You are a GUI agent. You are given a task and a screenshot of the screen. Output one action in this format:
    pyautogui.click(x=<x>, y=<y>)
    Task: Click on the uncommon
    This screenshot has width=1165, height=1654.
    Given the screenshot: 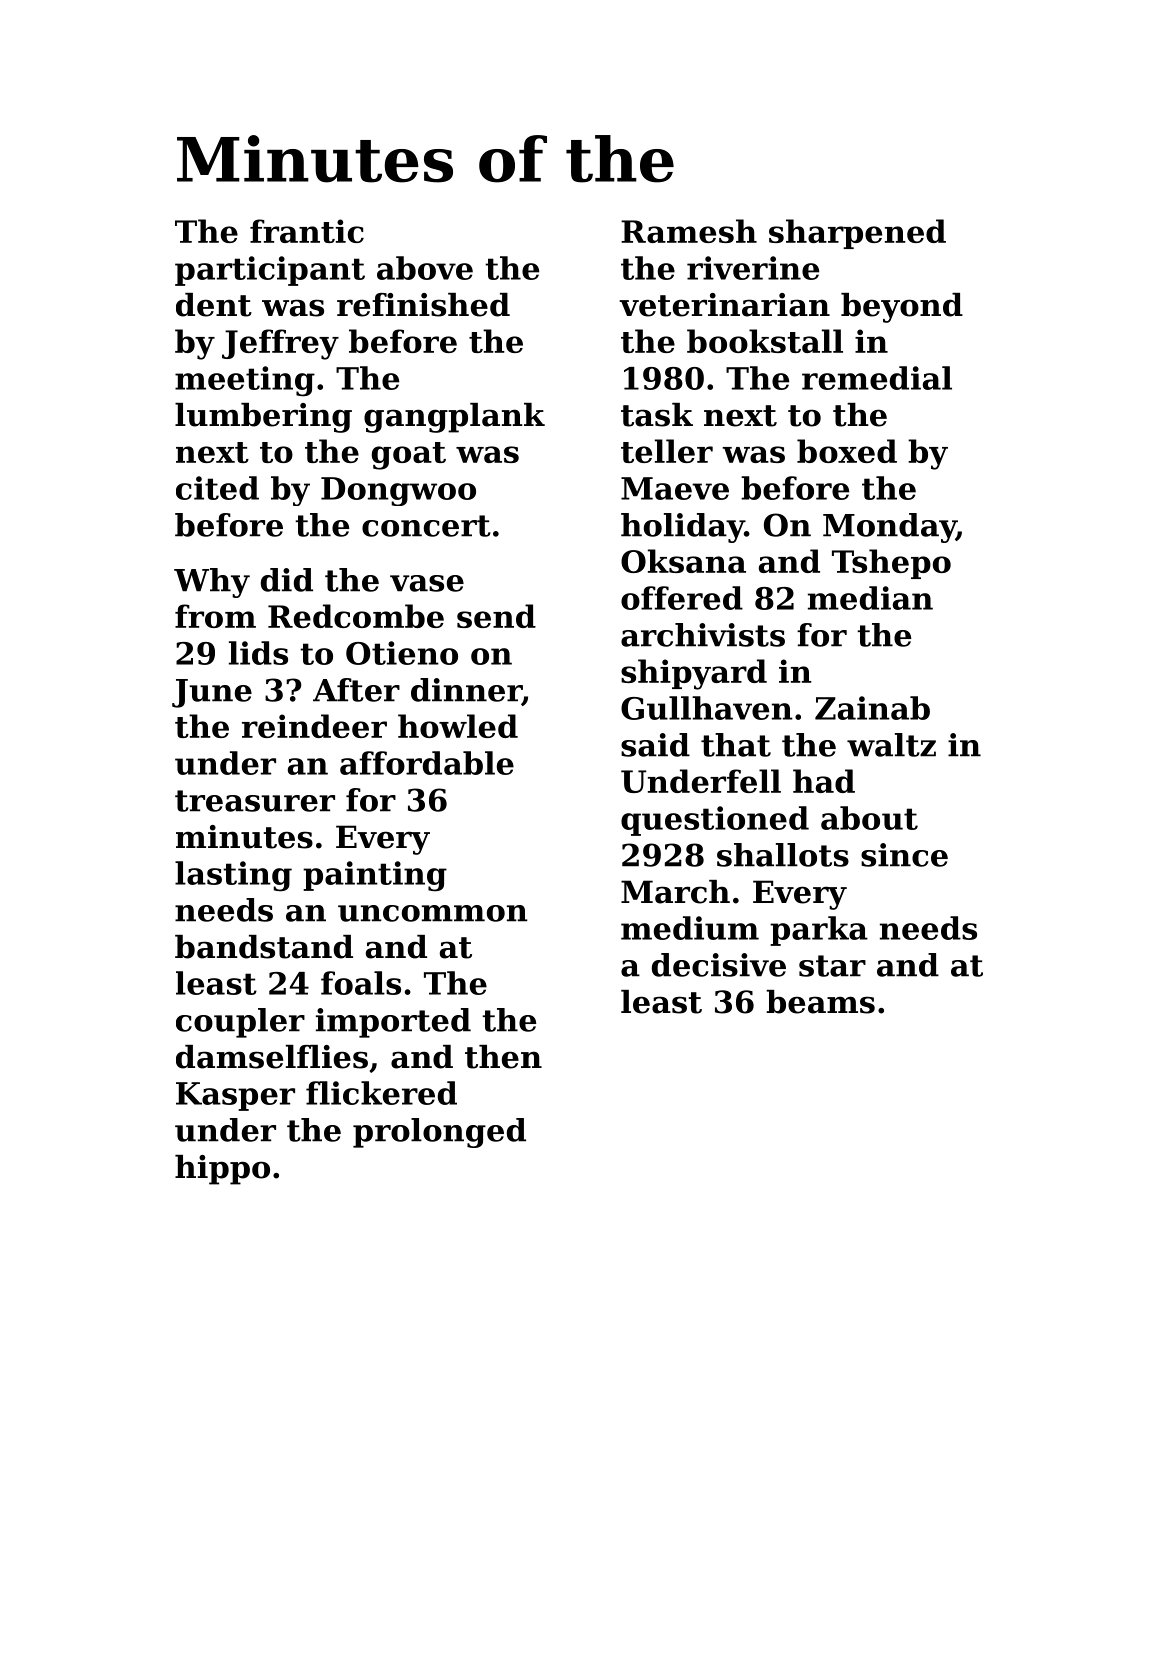 What is the action you would take?
    pyautogui.click(x=433, y=913)
